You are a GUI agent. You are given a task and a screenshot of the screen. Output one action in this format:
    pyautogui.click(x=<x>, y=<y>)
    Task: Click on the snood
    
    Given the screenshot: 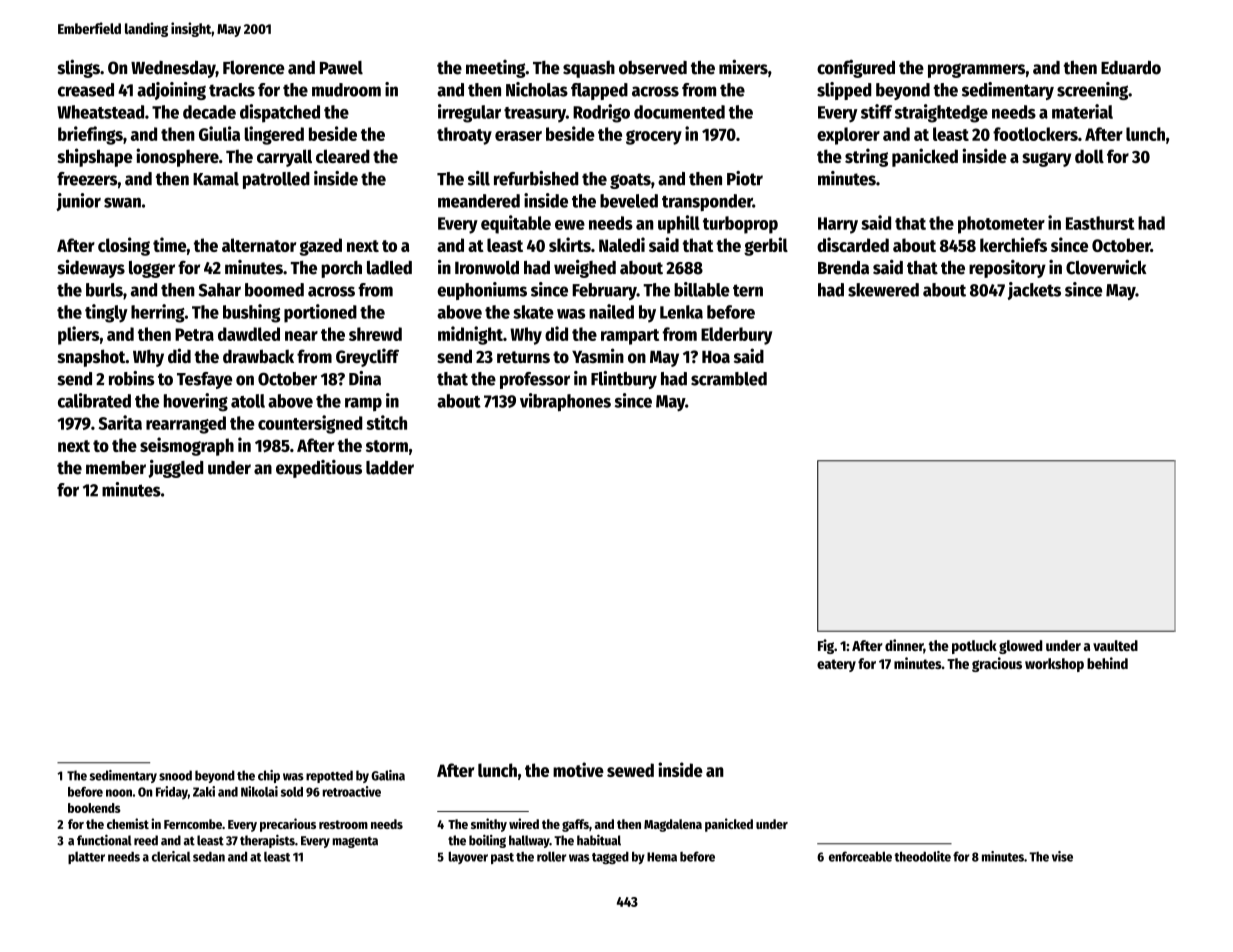 What is the action you would take?
    pyautogui.click(x=175, y=775)
